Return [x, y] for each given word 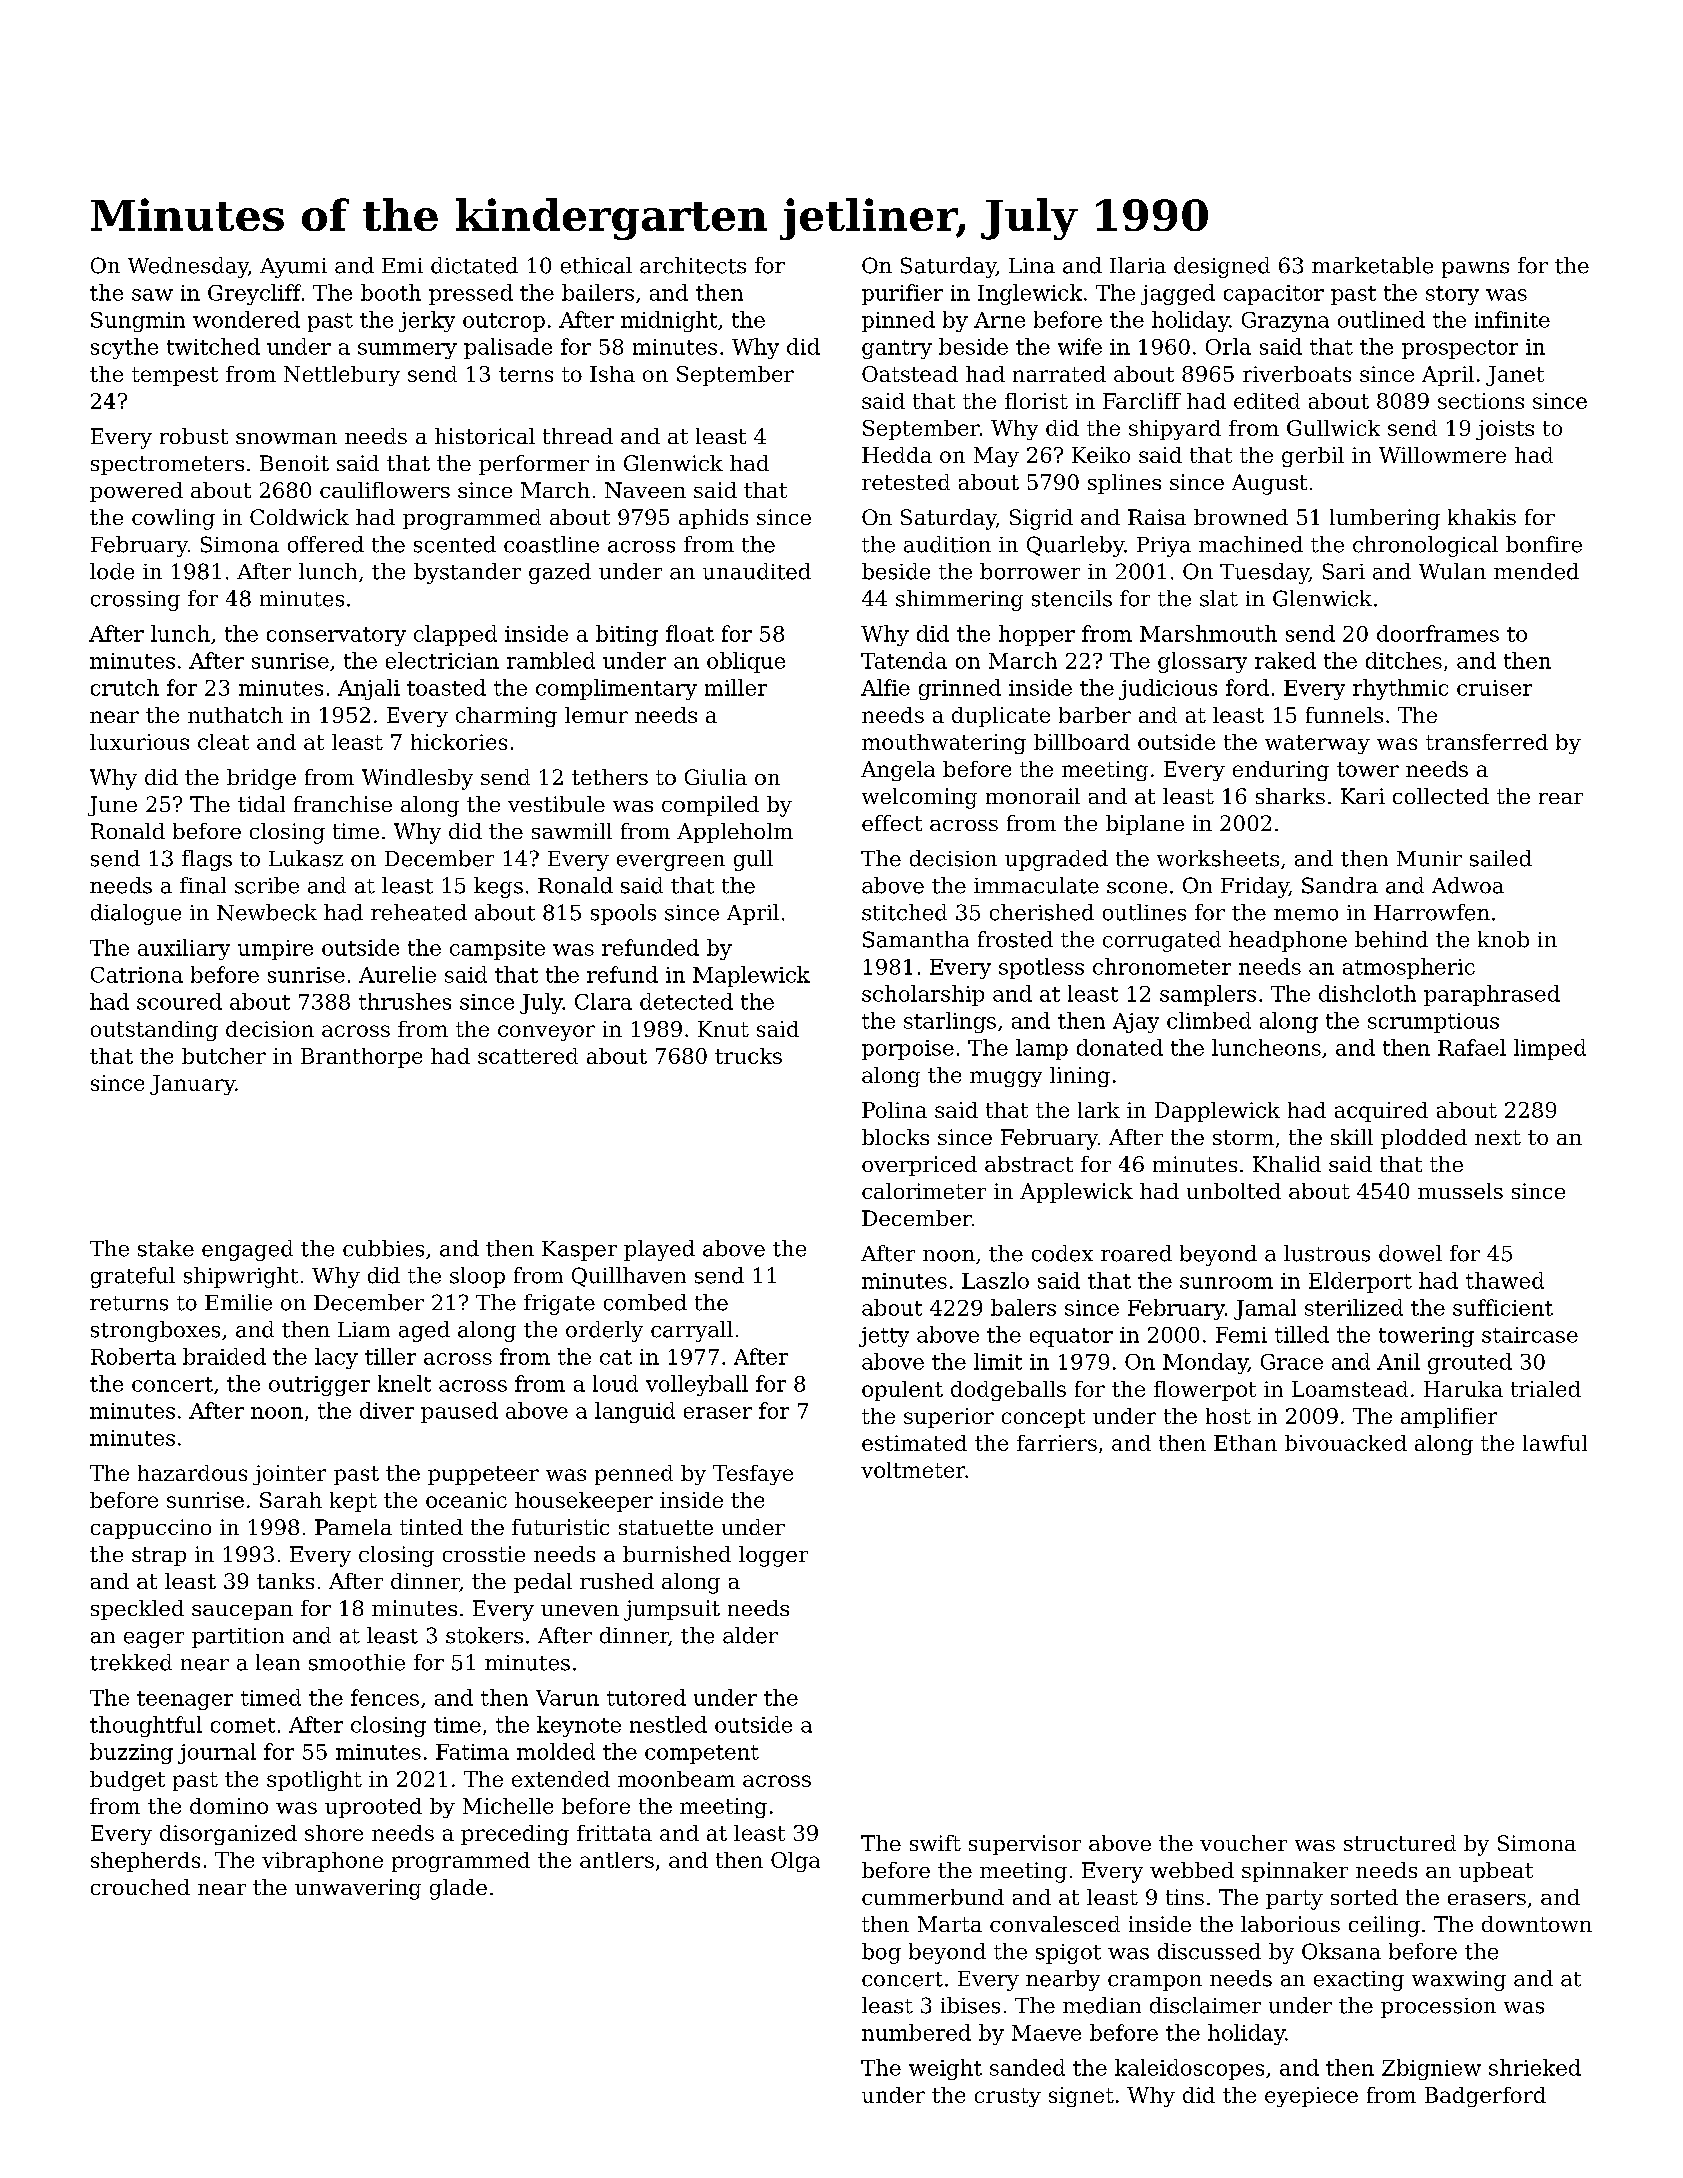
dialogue [136, 914]
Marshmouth [1208, 633]
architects [693, 265]
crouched [140, 1887]
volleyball [697, 1385]
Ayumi [293, 268]
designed [1222, 267]
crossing [135, 601]
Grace [1292, 1362]
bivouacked [1346, 1443]
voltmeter [913, 1470]
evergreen [671, 863]
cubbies [383, 1248]
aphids [713, 519]
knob [1503, 939]
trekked [131, 1662]
